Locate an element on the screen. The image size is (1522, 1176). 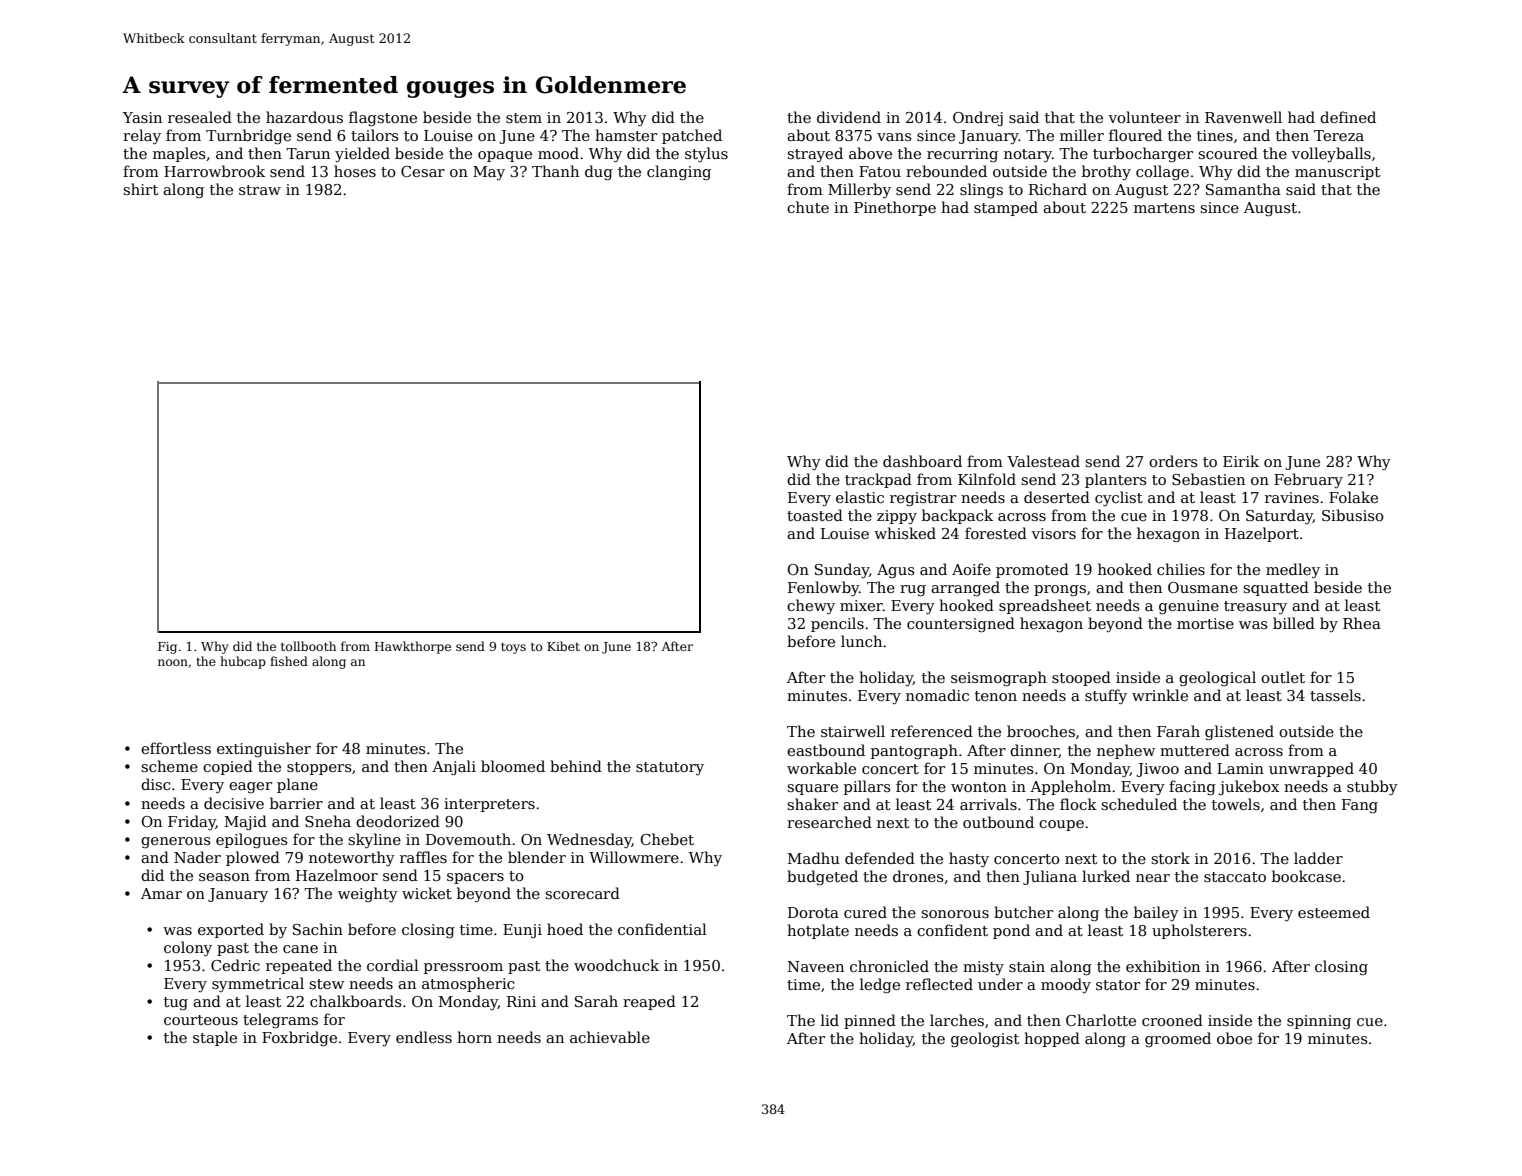
stairwell is located at coordinates (853, 731).
